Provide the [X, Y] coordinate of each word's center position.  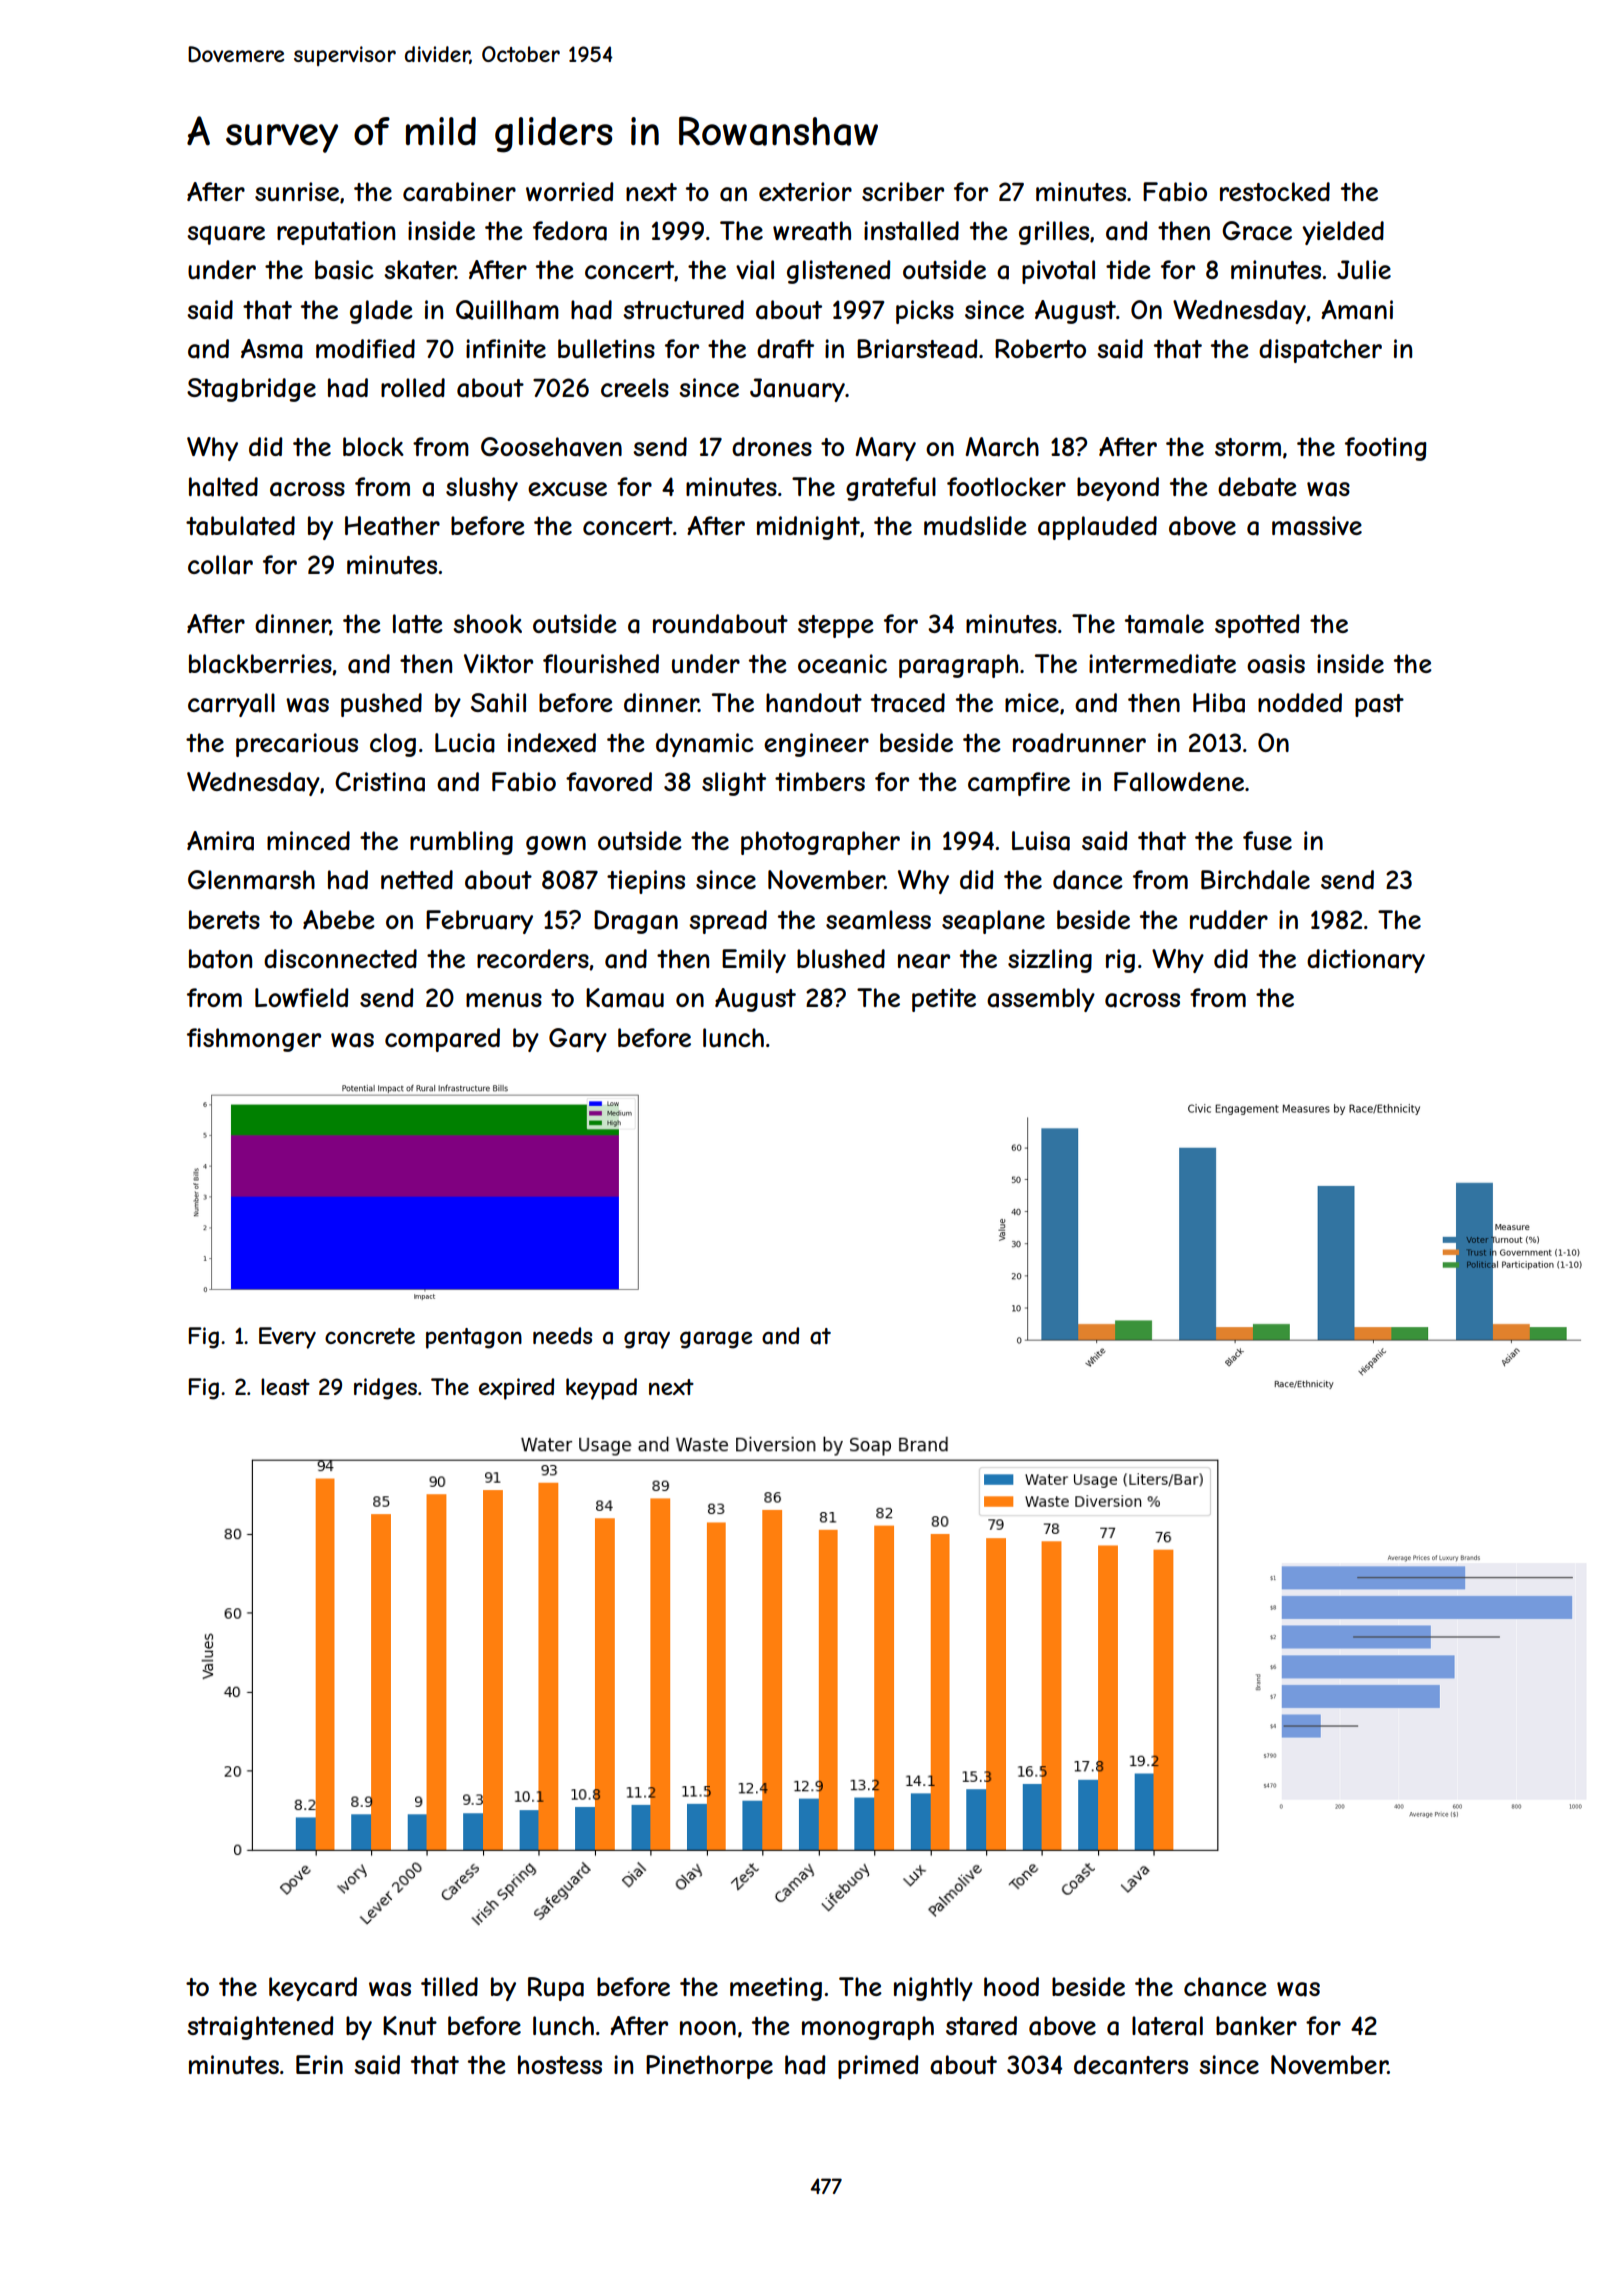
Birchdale [1255, 880]
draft [785, 349]
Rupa [556, 1989]
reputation [336, 233]
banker [1256, 2026]
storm [1248, 447]
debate [1257, 487]
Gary [578, 1040]
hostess [560, 2064]
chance [1225, 1987]
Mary [885, 449]
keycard [313, 1989]
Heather [392, 526]
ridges [385, 1389]
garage [716, 1340]
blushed [841, 958]
